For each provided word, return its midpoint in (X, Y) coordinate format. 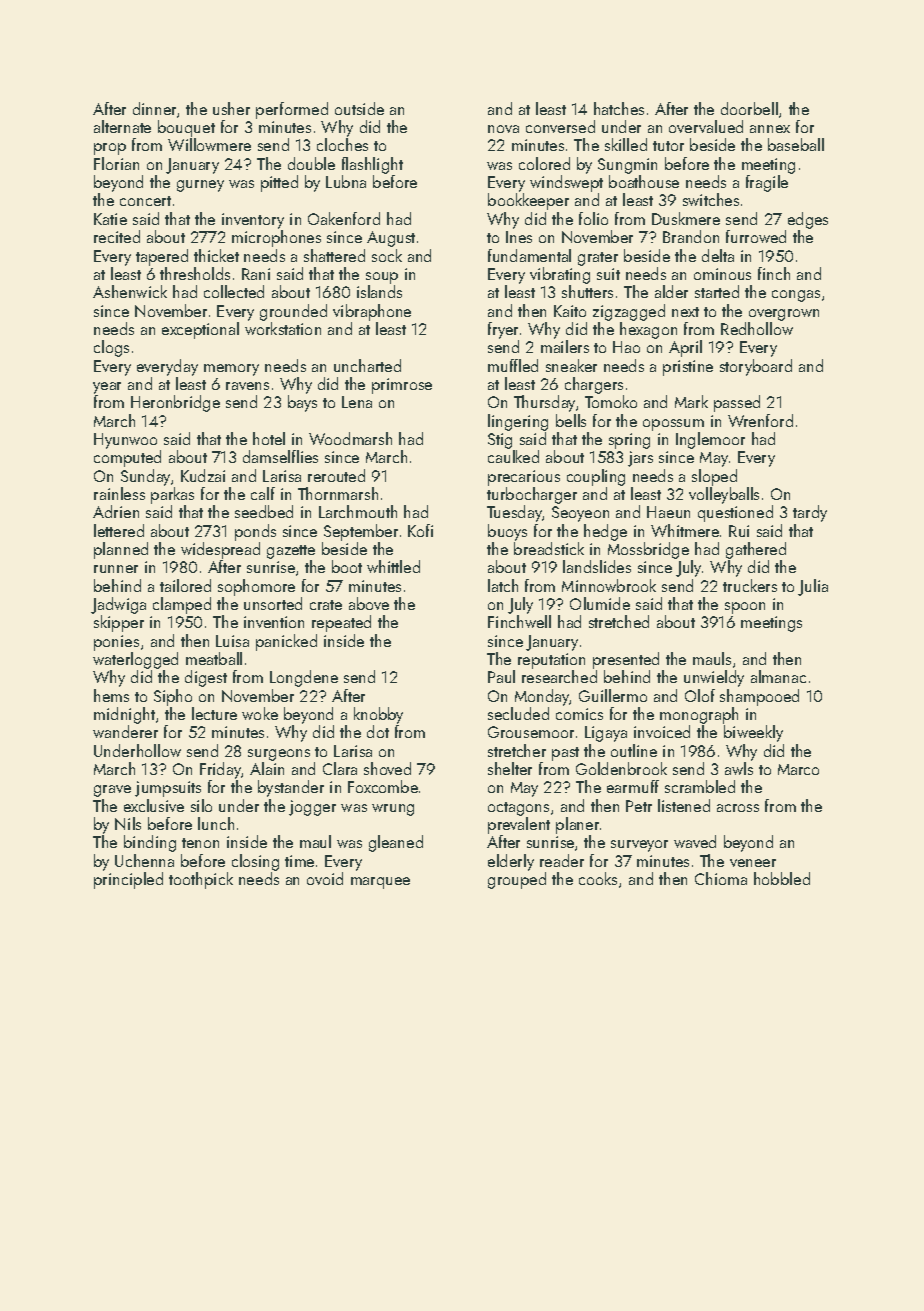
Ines (519, 237)
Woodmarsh (350, 438)
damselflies (280, 456)
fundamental (529, 255)
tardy (810, 513)
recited (117, 236)
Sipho (173, 697)
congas (796, 296)
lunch (216, 823)
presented (626, 660)
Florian (116, 163)
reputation (551, 661)
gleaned (396, 843)
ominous (722, 274)
